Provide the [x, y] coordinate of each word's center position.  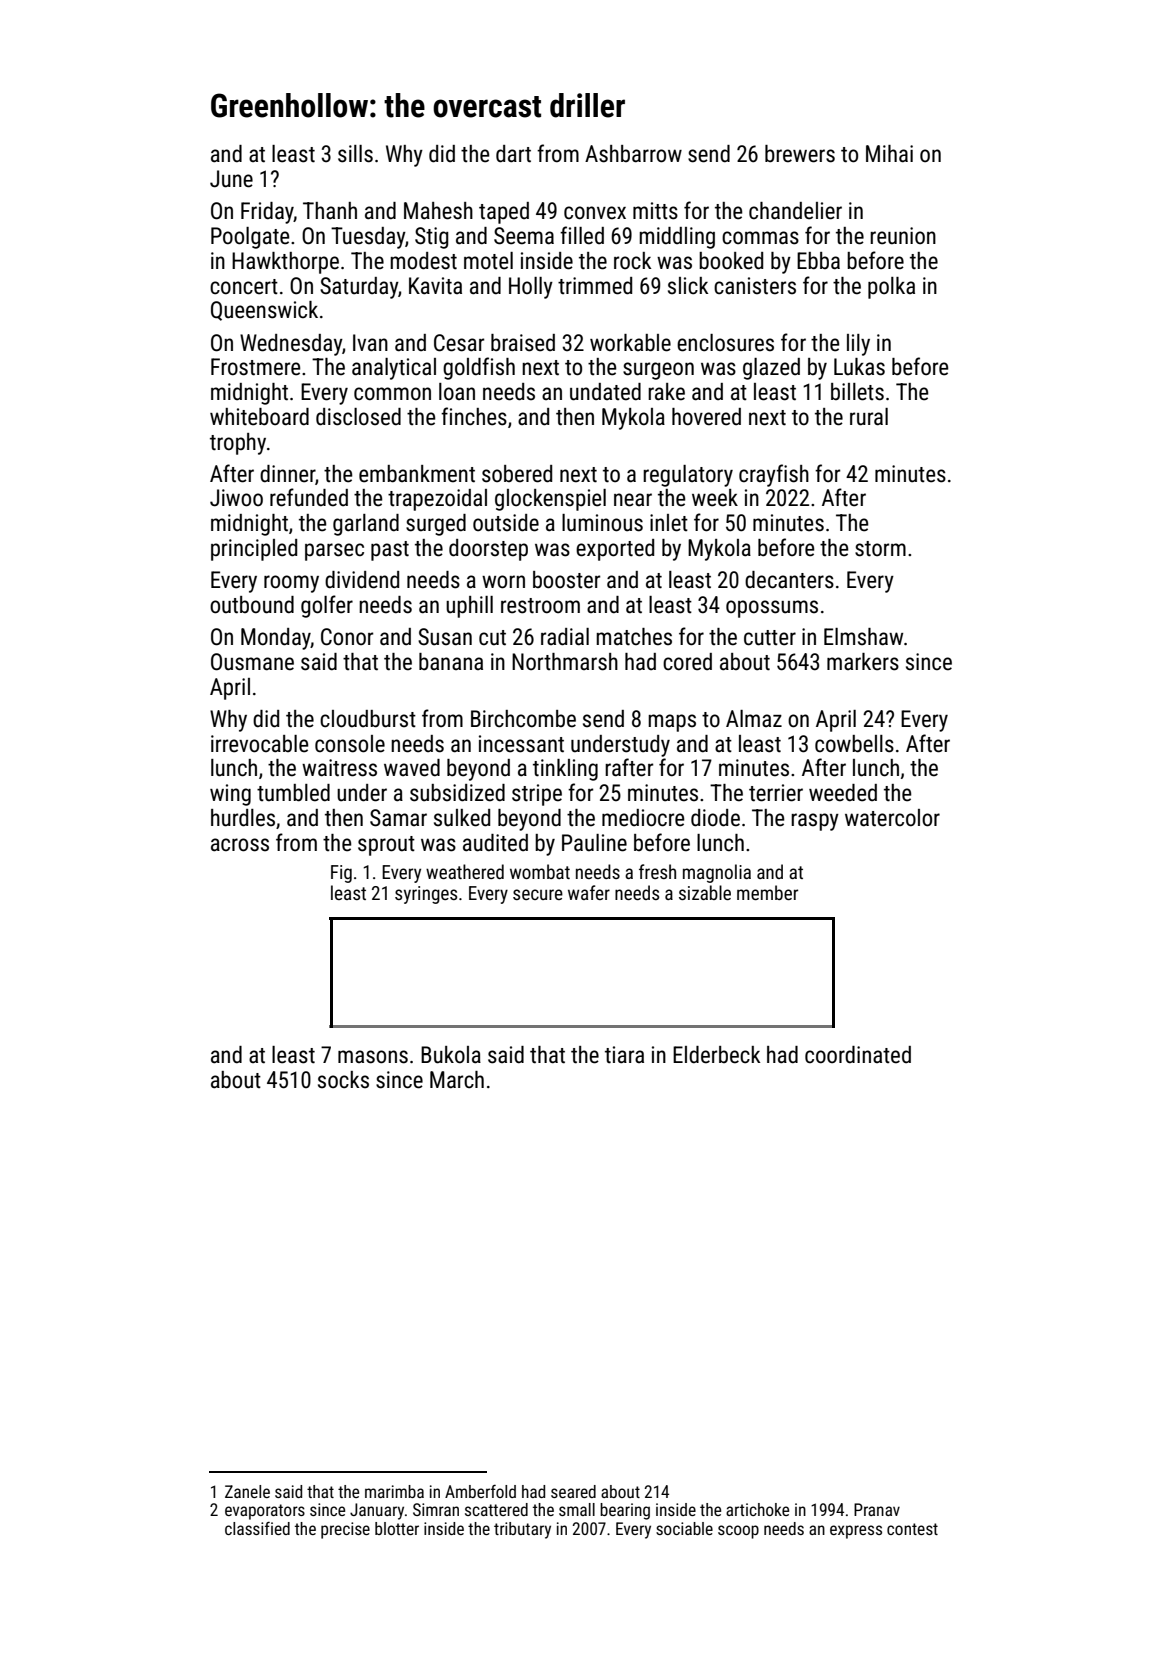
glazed [771, 369]
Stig [432, 238]
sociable [684, 1528]
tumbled [293, 793]
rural [869, 417]
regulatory [688, 476]
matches [634, 637]
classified [257, 1528]
